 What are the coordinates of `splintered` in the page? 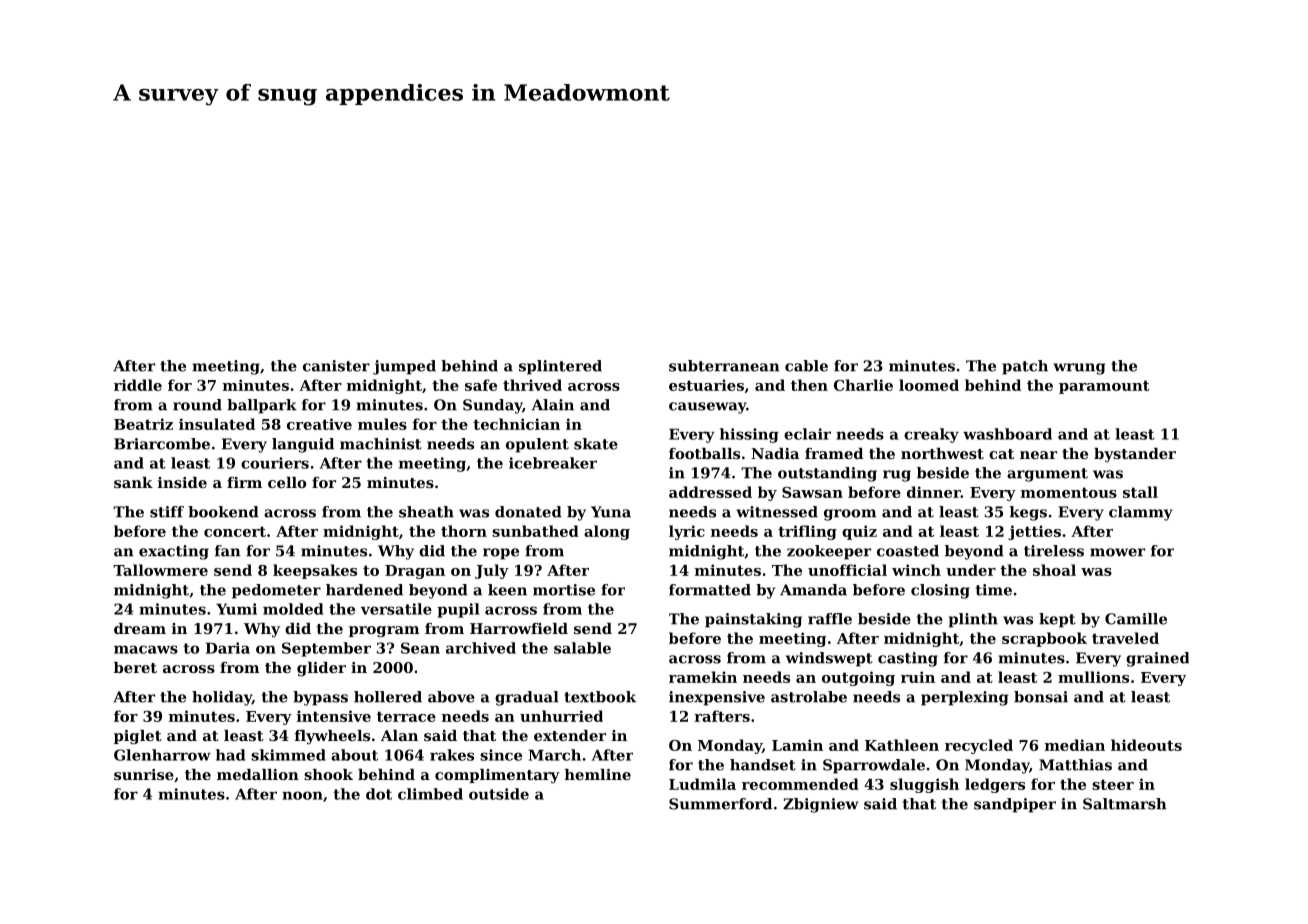 It's located at (560, 367).
